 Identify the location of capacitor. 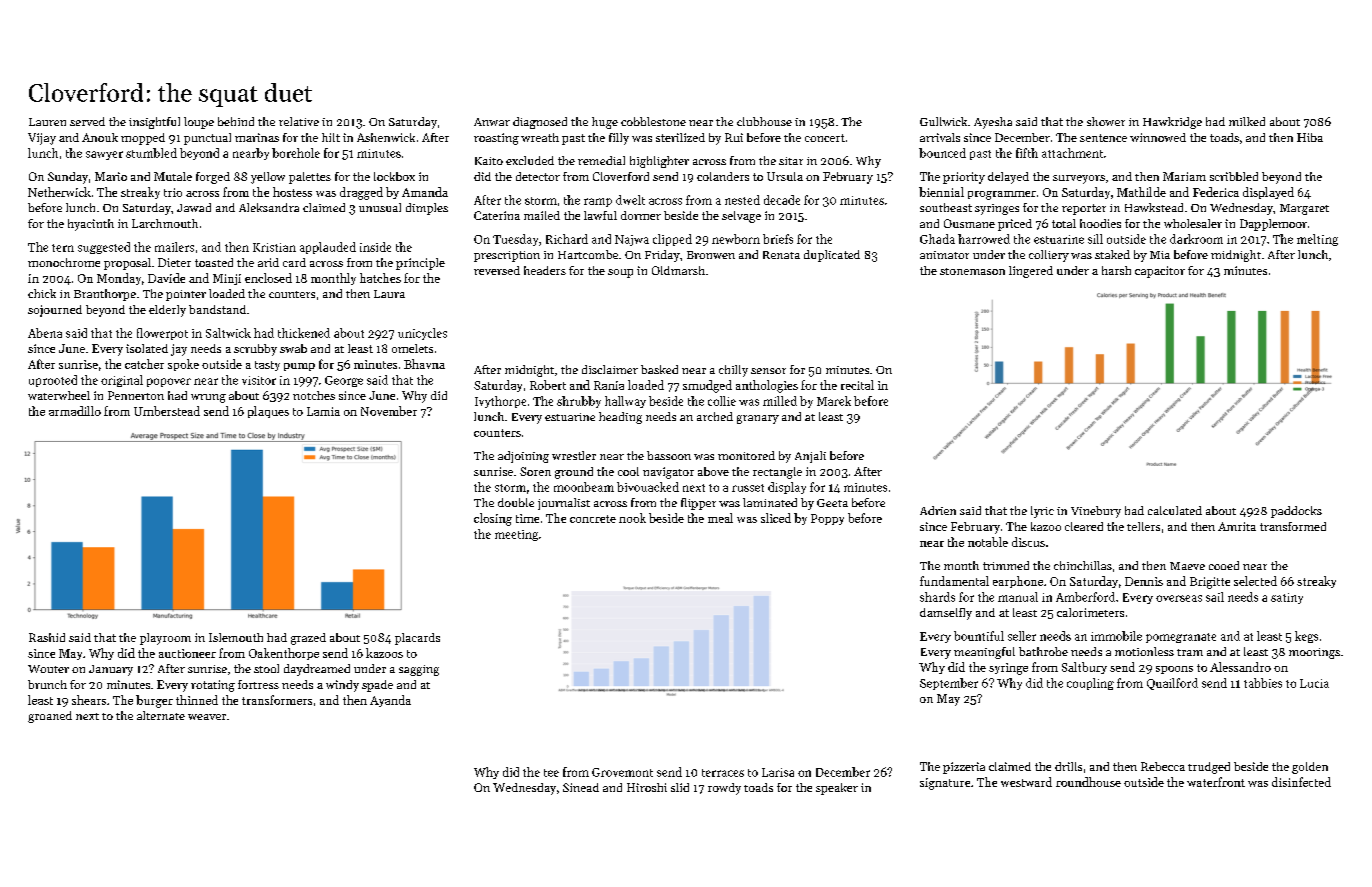
(1160, 272).
